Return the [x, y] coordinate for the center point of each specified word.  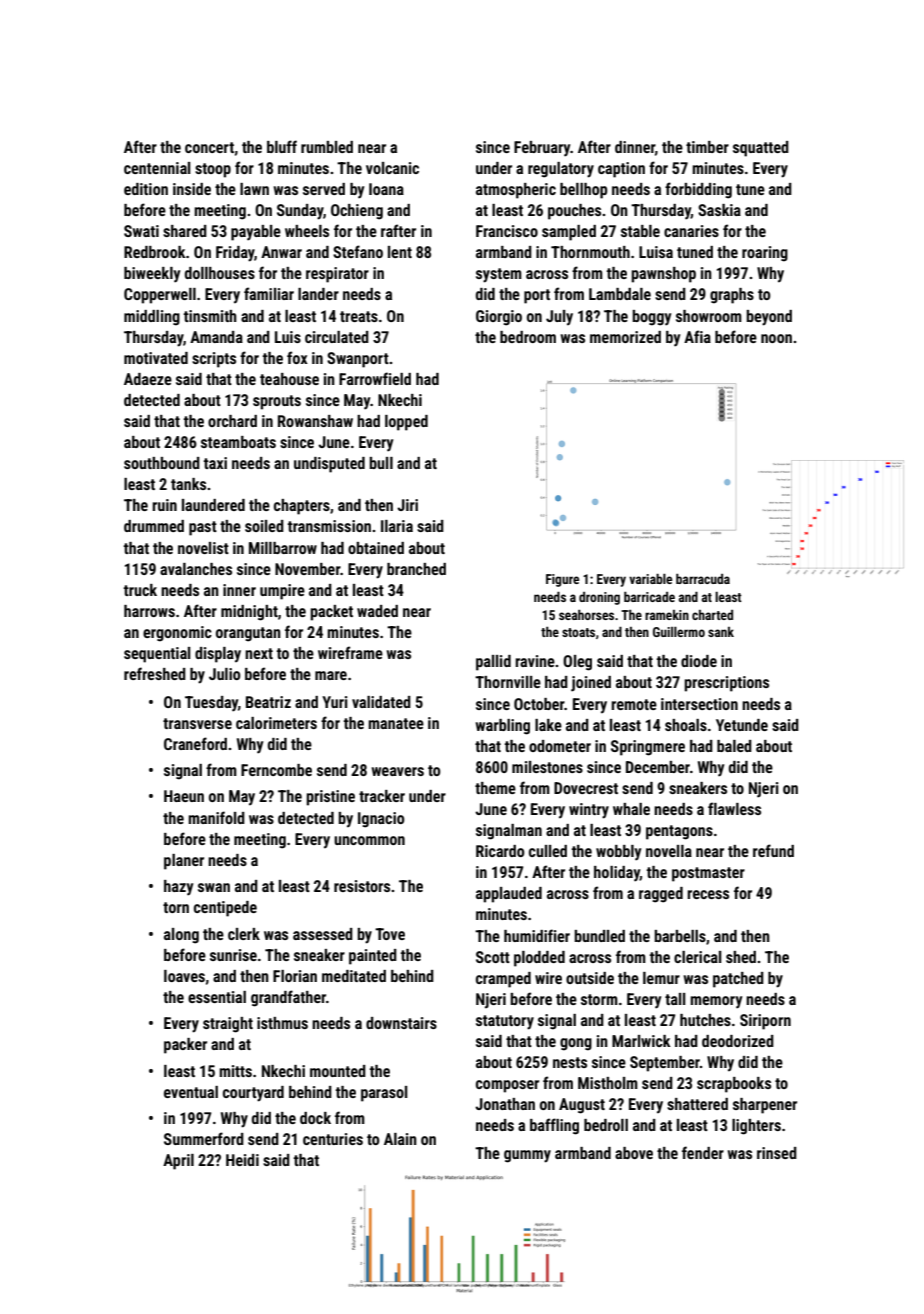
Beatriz [268, 702]
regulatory [561, 170]
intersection [699, 704]
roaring [765, 254]
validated [381, 702]
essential [217, 997]
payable [256, 233]
